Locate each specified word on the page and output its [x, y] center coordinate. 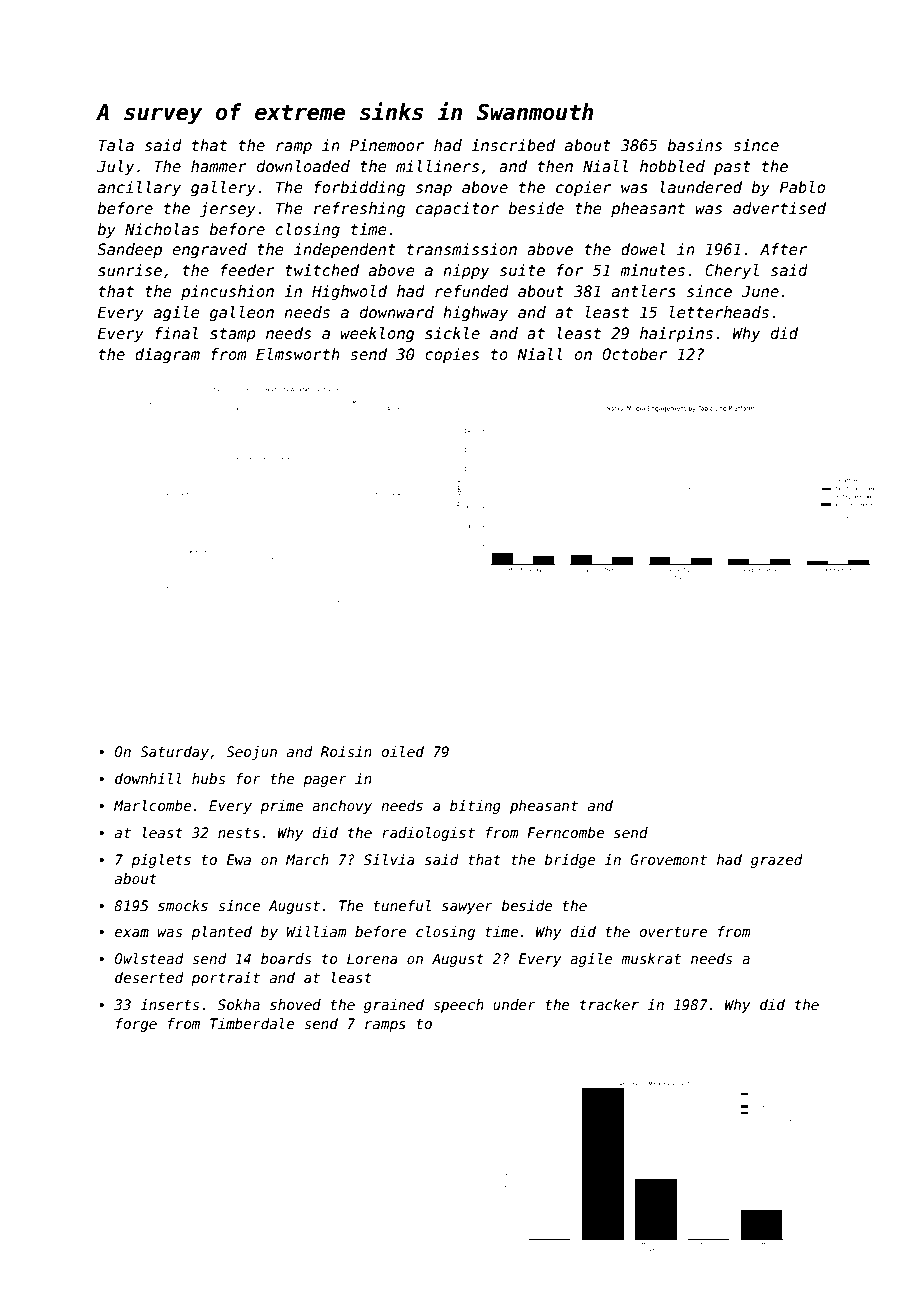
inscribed [513, 145]
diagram [167, 355]
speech [458, 1006]
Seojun [251, 753]
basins [695, 145]
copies [452, 355]
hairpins [676, 334]
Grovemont [669, 859]
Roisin [346, 751]
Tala [116, 145]
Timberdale [252, 1023]
